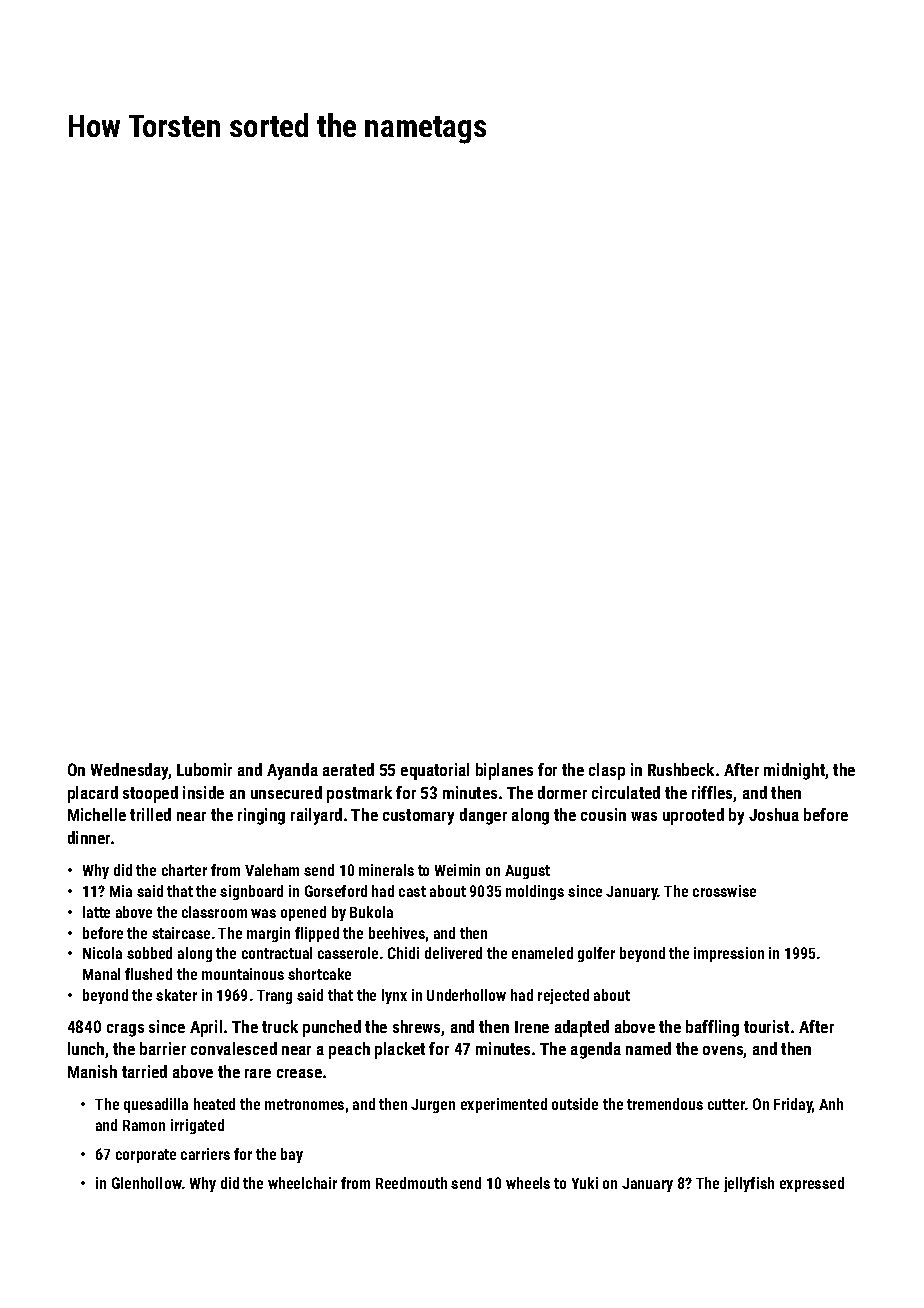  I want to click on wheels, so click(528, 1183).
